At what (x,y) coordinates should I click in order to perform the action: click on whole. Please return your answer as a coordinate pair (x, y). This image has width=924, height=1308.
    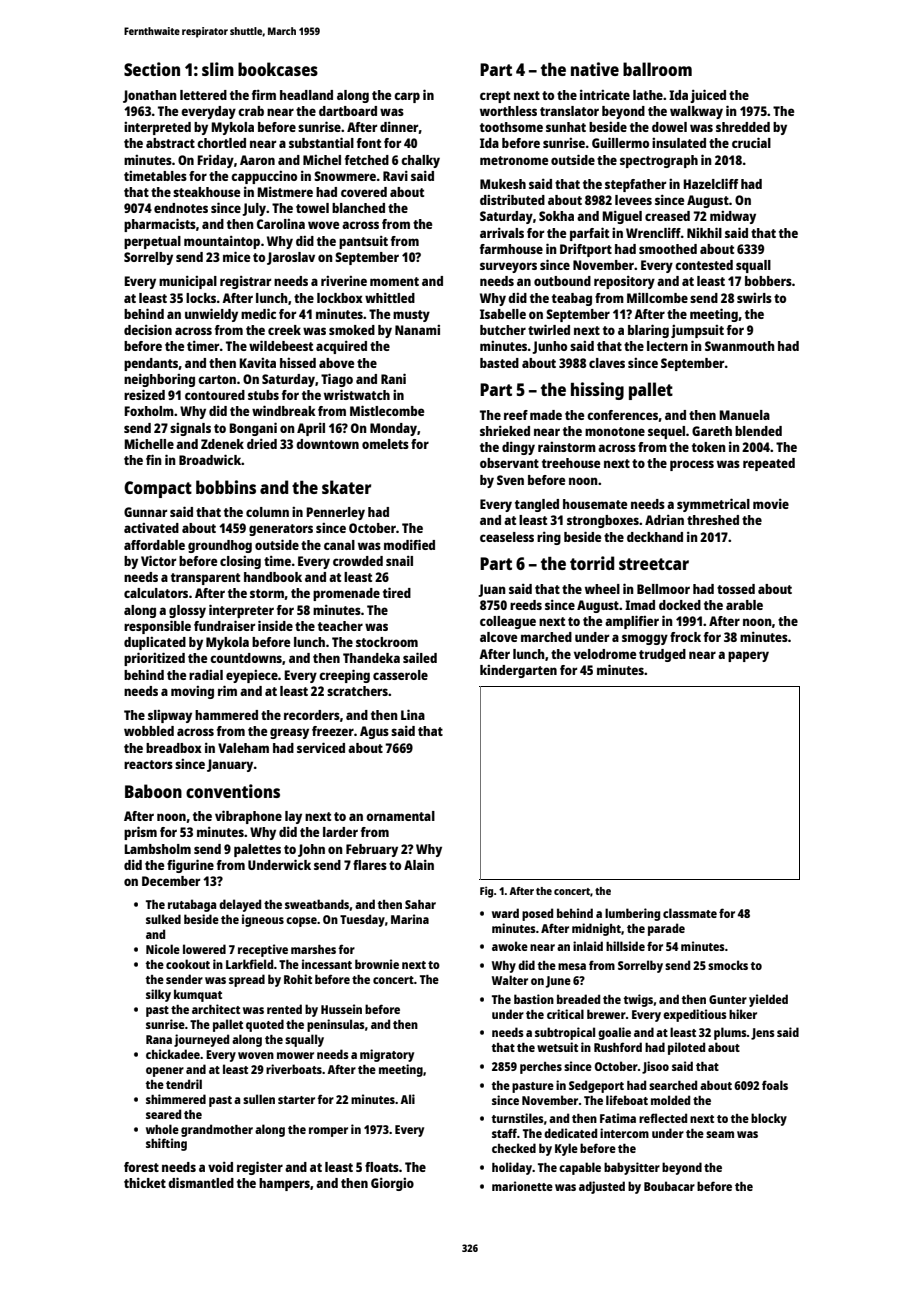
    Looking at the image, I should click on (162, 1129).
